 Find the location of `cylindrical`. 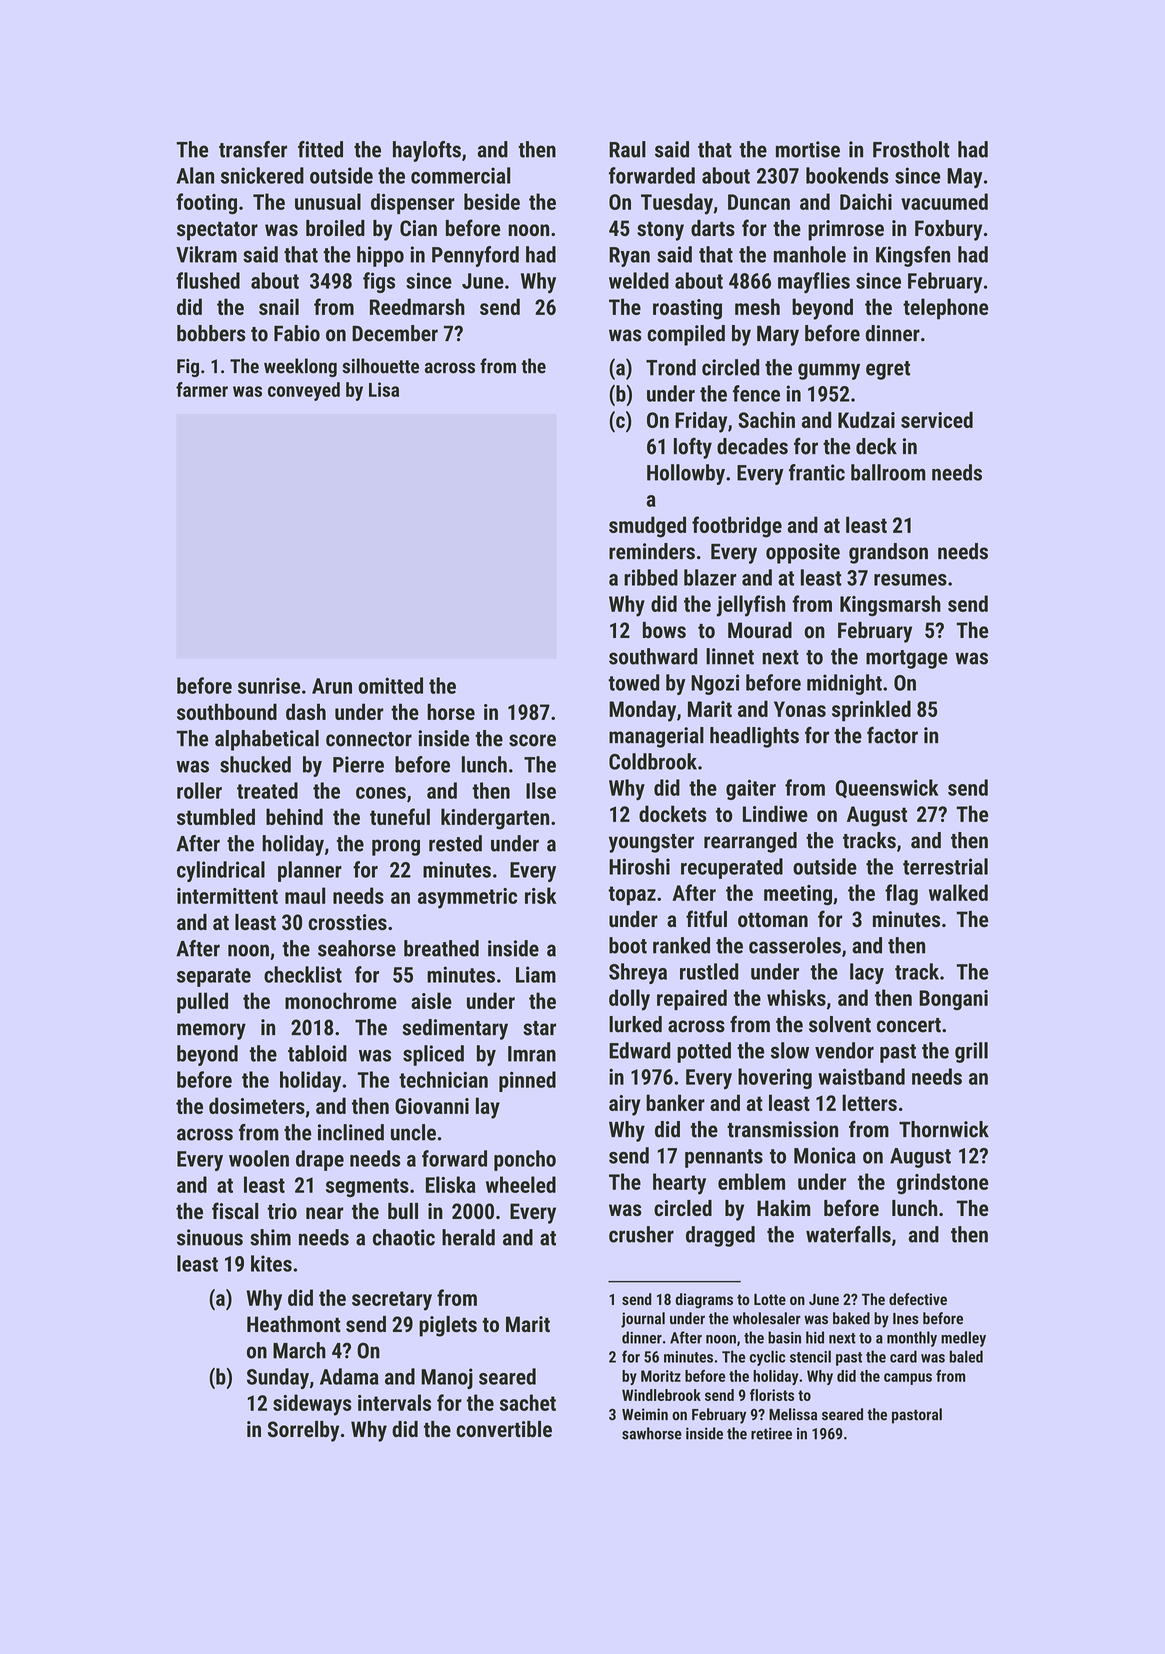

cylindrical is located at coordinates (221, 871).
